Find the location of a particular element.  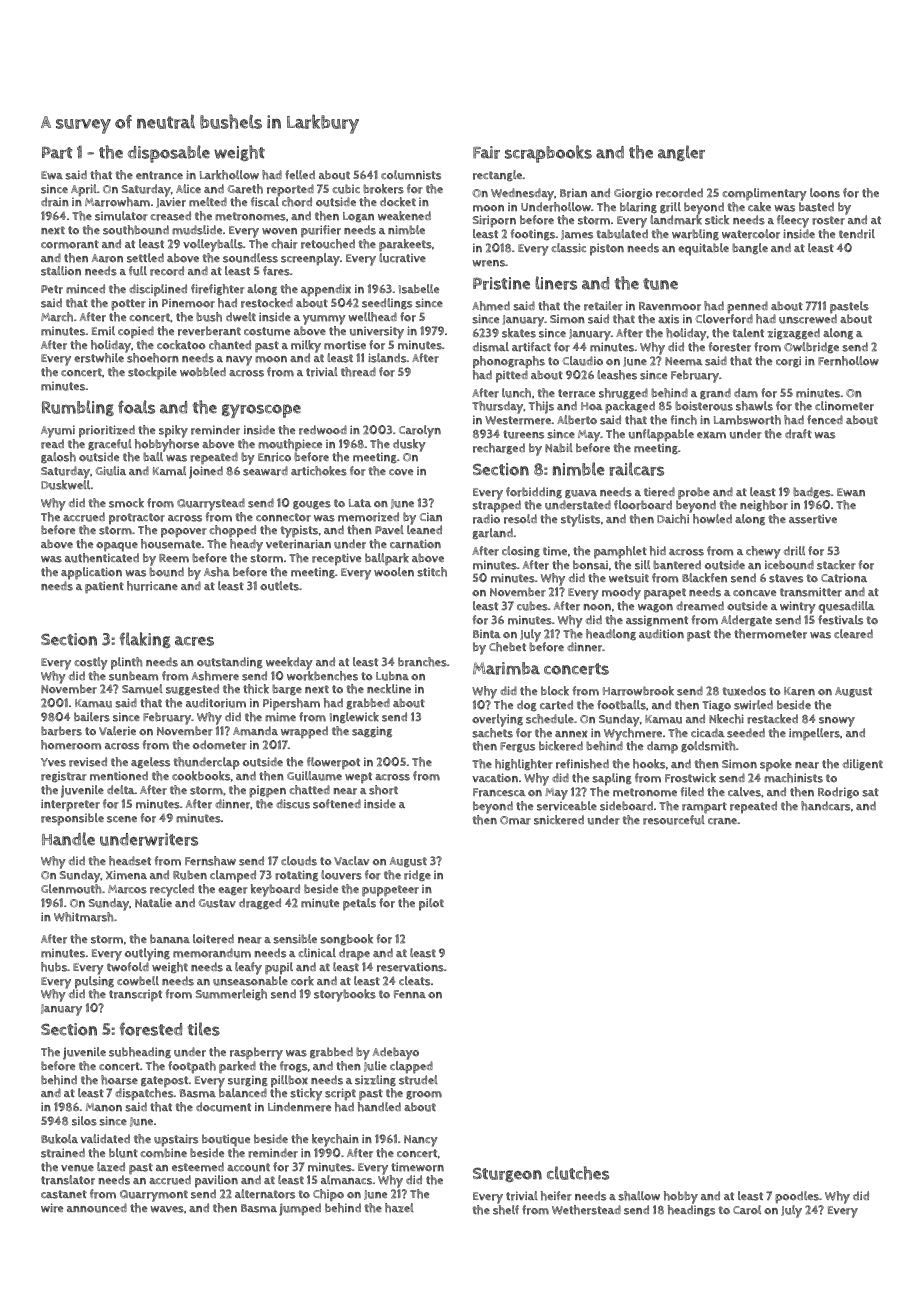

strained is located at coordinates (63, 1153).
